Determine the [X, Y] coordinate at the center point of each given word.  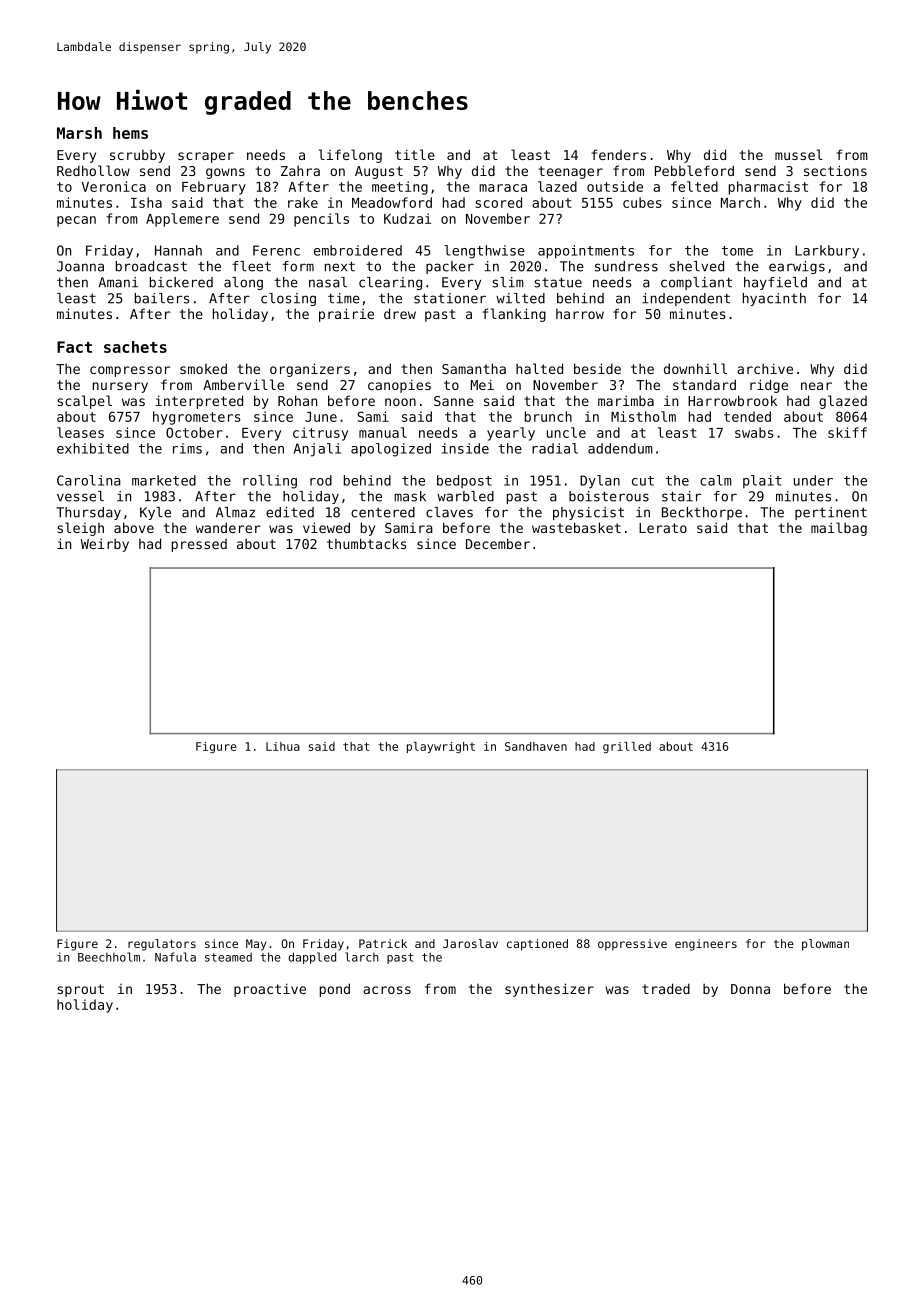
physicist [588, 513]
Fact [74, 347]
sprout [80, 990]
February [214, 188]
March [740, 202]
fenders [619, 154]
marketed [164, 480]
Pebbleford [694, 170]
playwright [441, 747]
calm [716, 480]
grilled [627, 747]
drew [400, 313]
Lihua [283, 746]
